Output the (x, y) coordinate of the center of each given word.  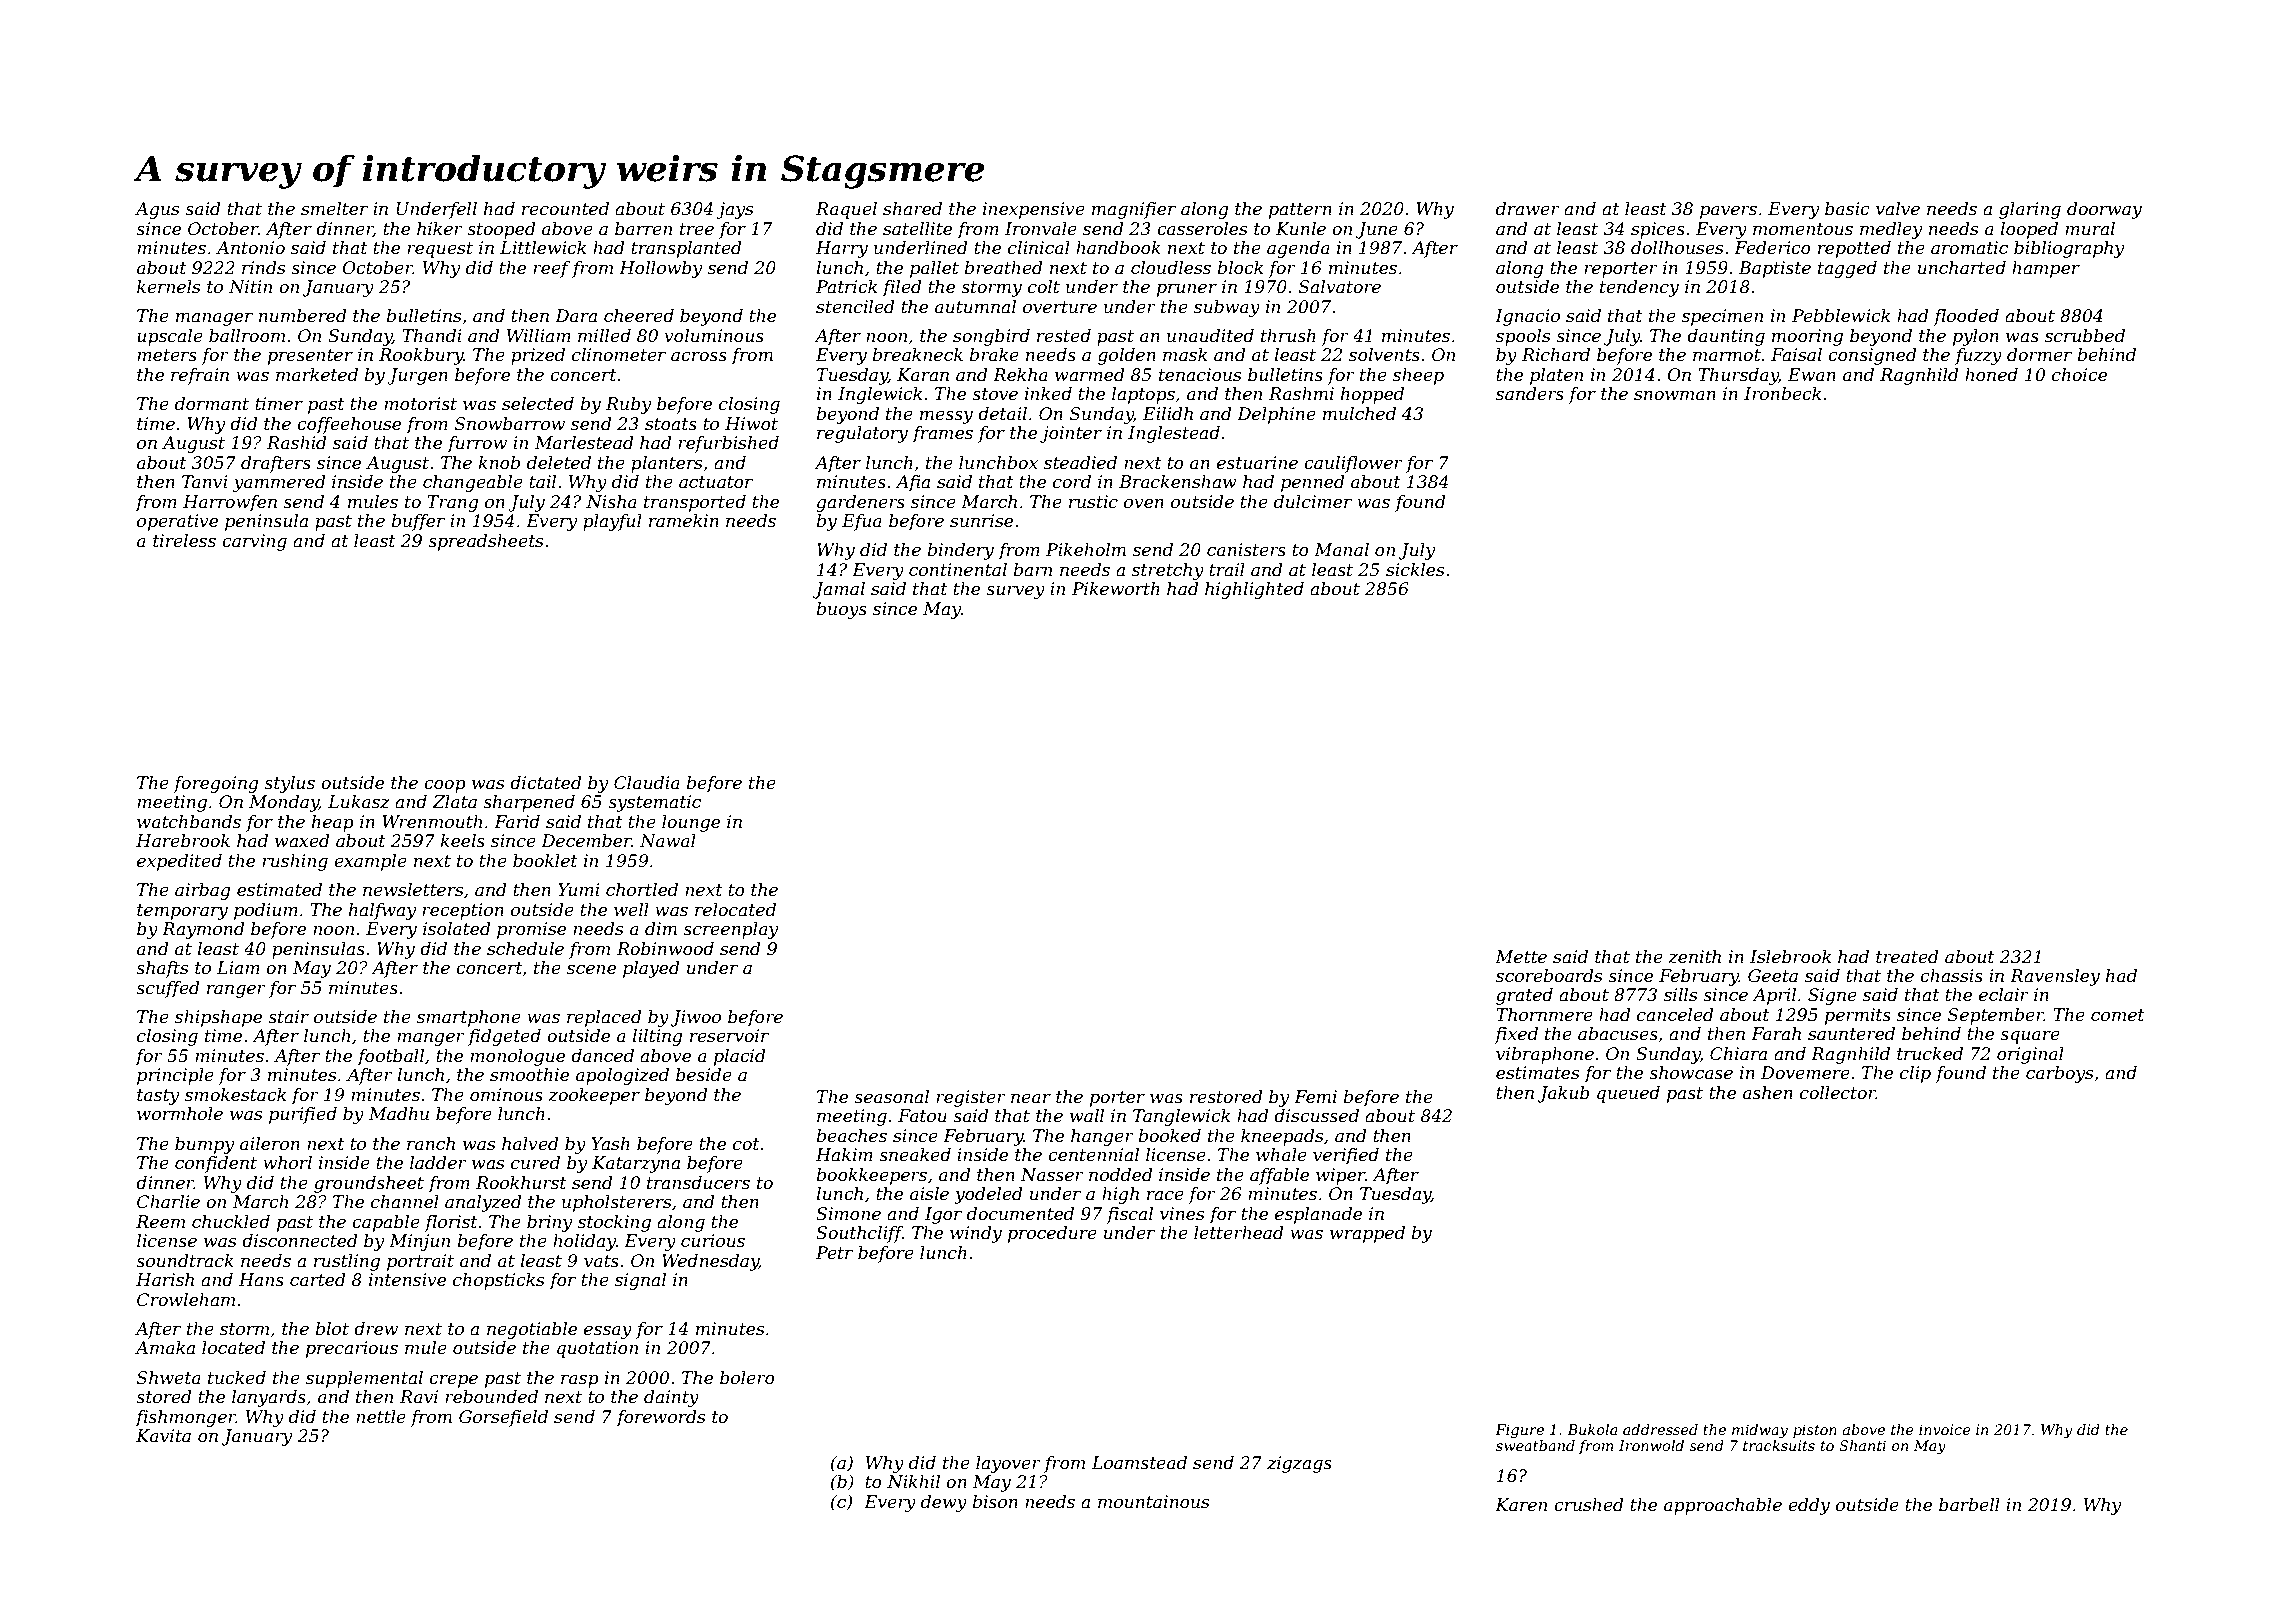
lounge (691, 823)
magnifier (1134, 210)
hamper (2046, 269)
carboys (2059, 1074)
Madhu (399, 1113)
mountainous (1153, 1502)
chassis (1951, 976)
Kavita (163, 1435)
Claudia (647, 783)
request (440, 250)
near (1031, 1099)
